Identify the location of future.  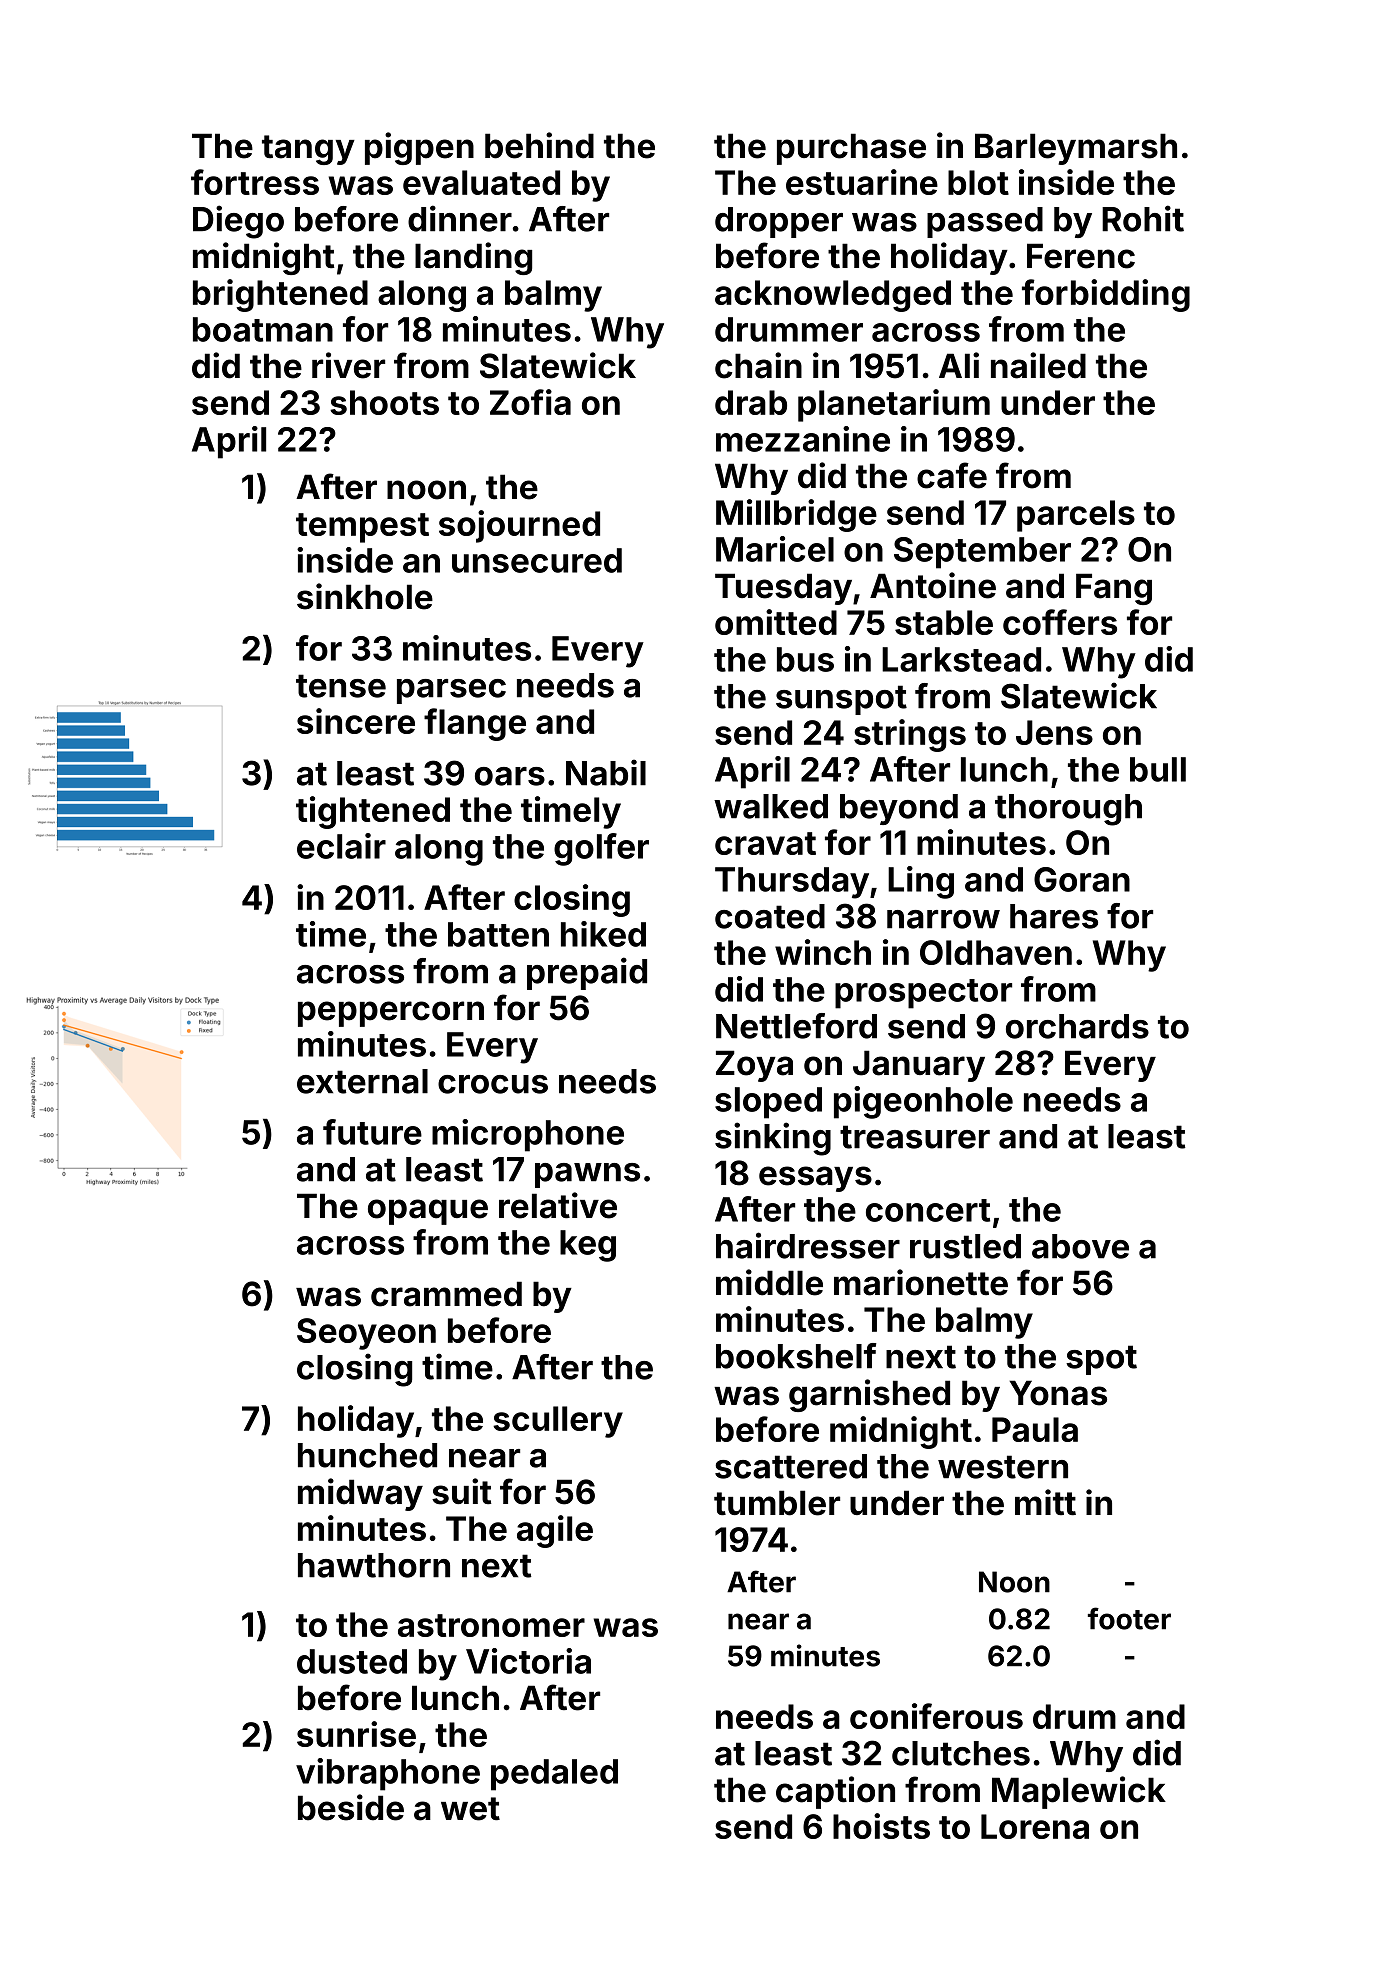
(372, 1132).
